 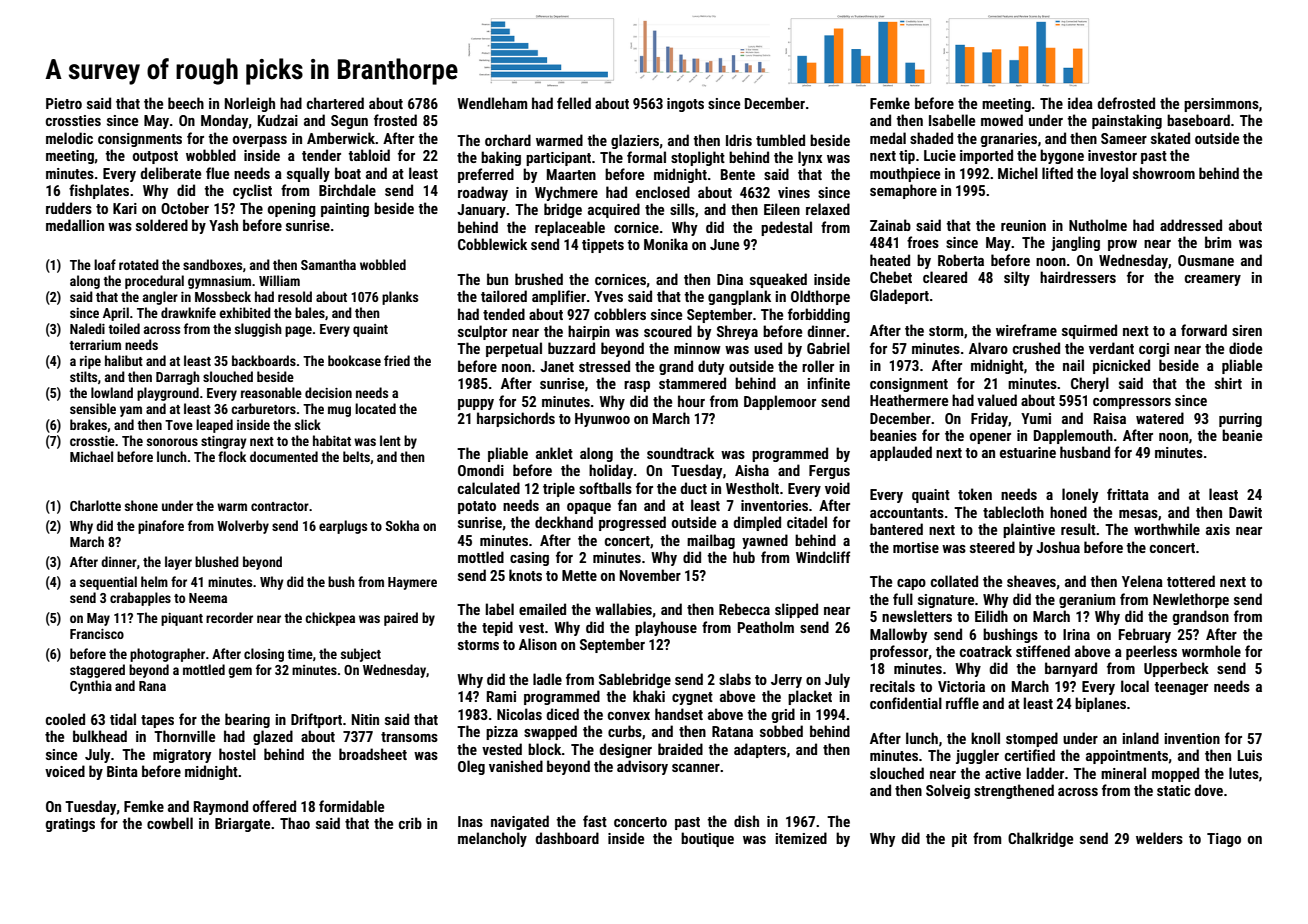 I want to click on deliberate, so click(x=170, y=173).
